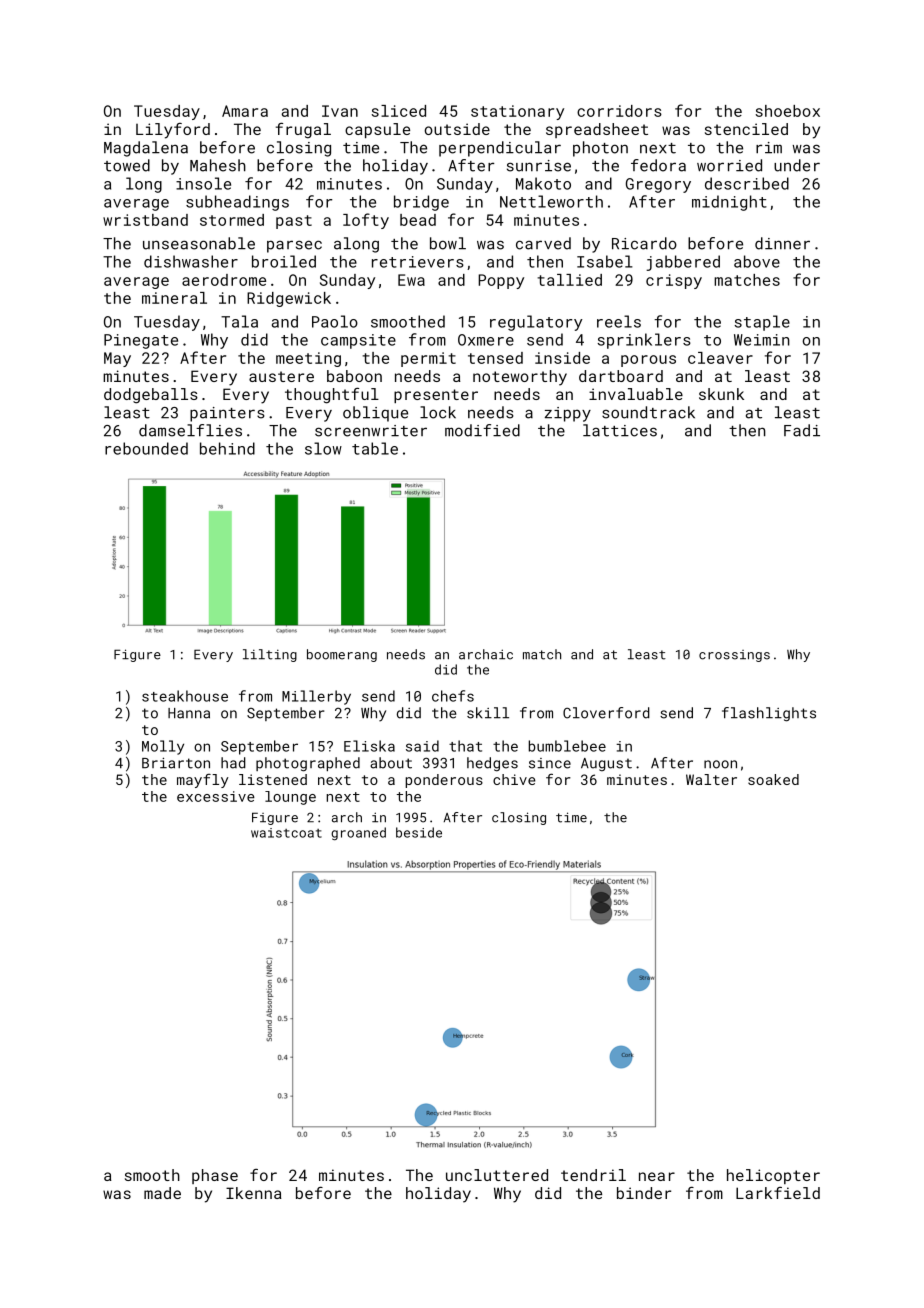  I want to click on staple, so click(762, 323).
